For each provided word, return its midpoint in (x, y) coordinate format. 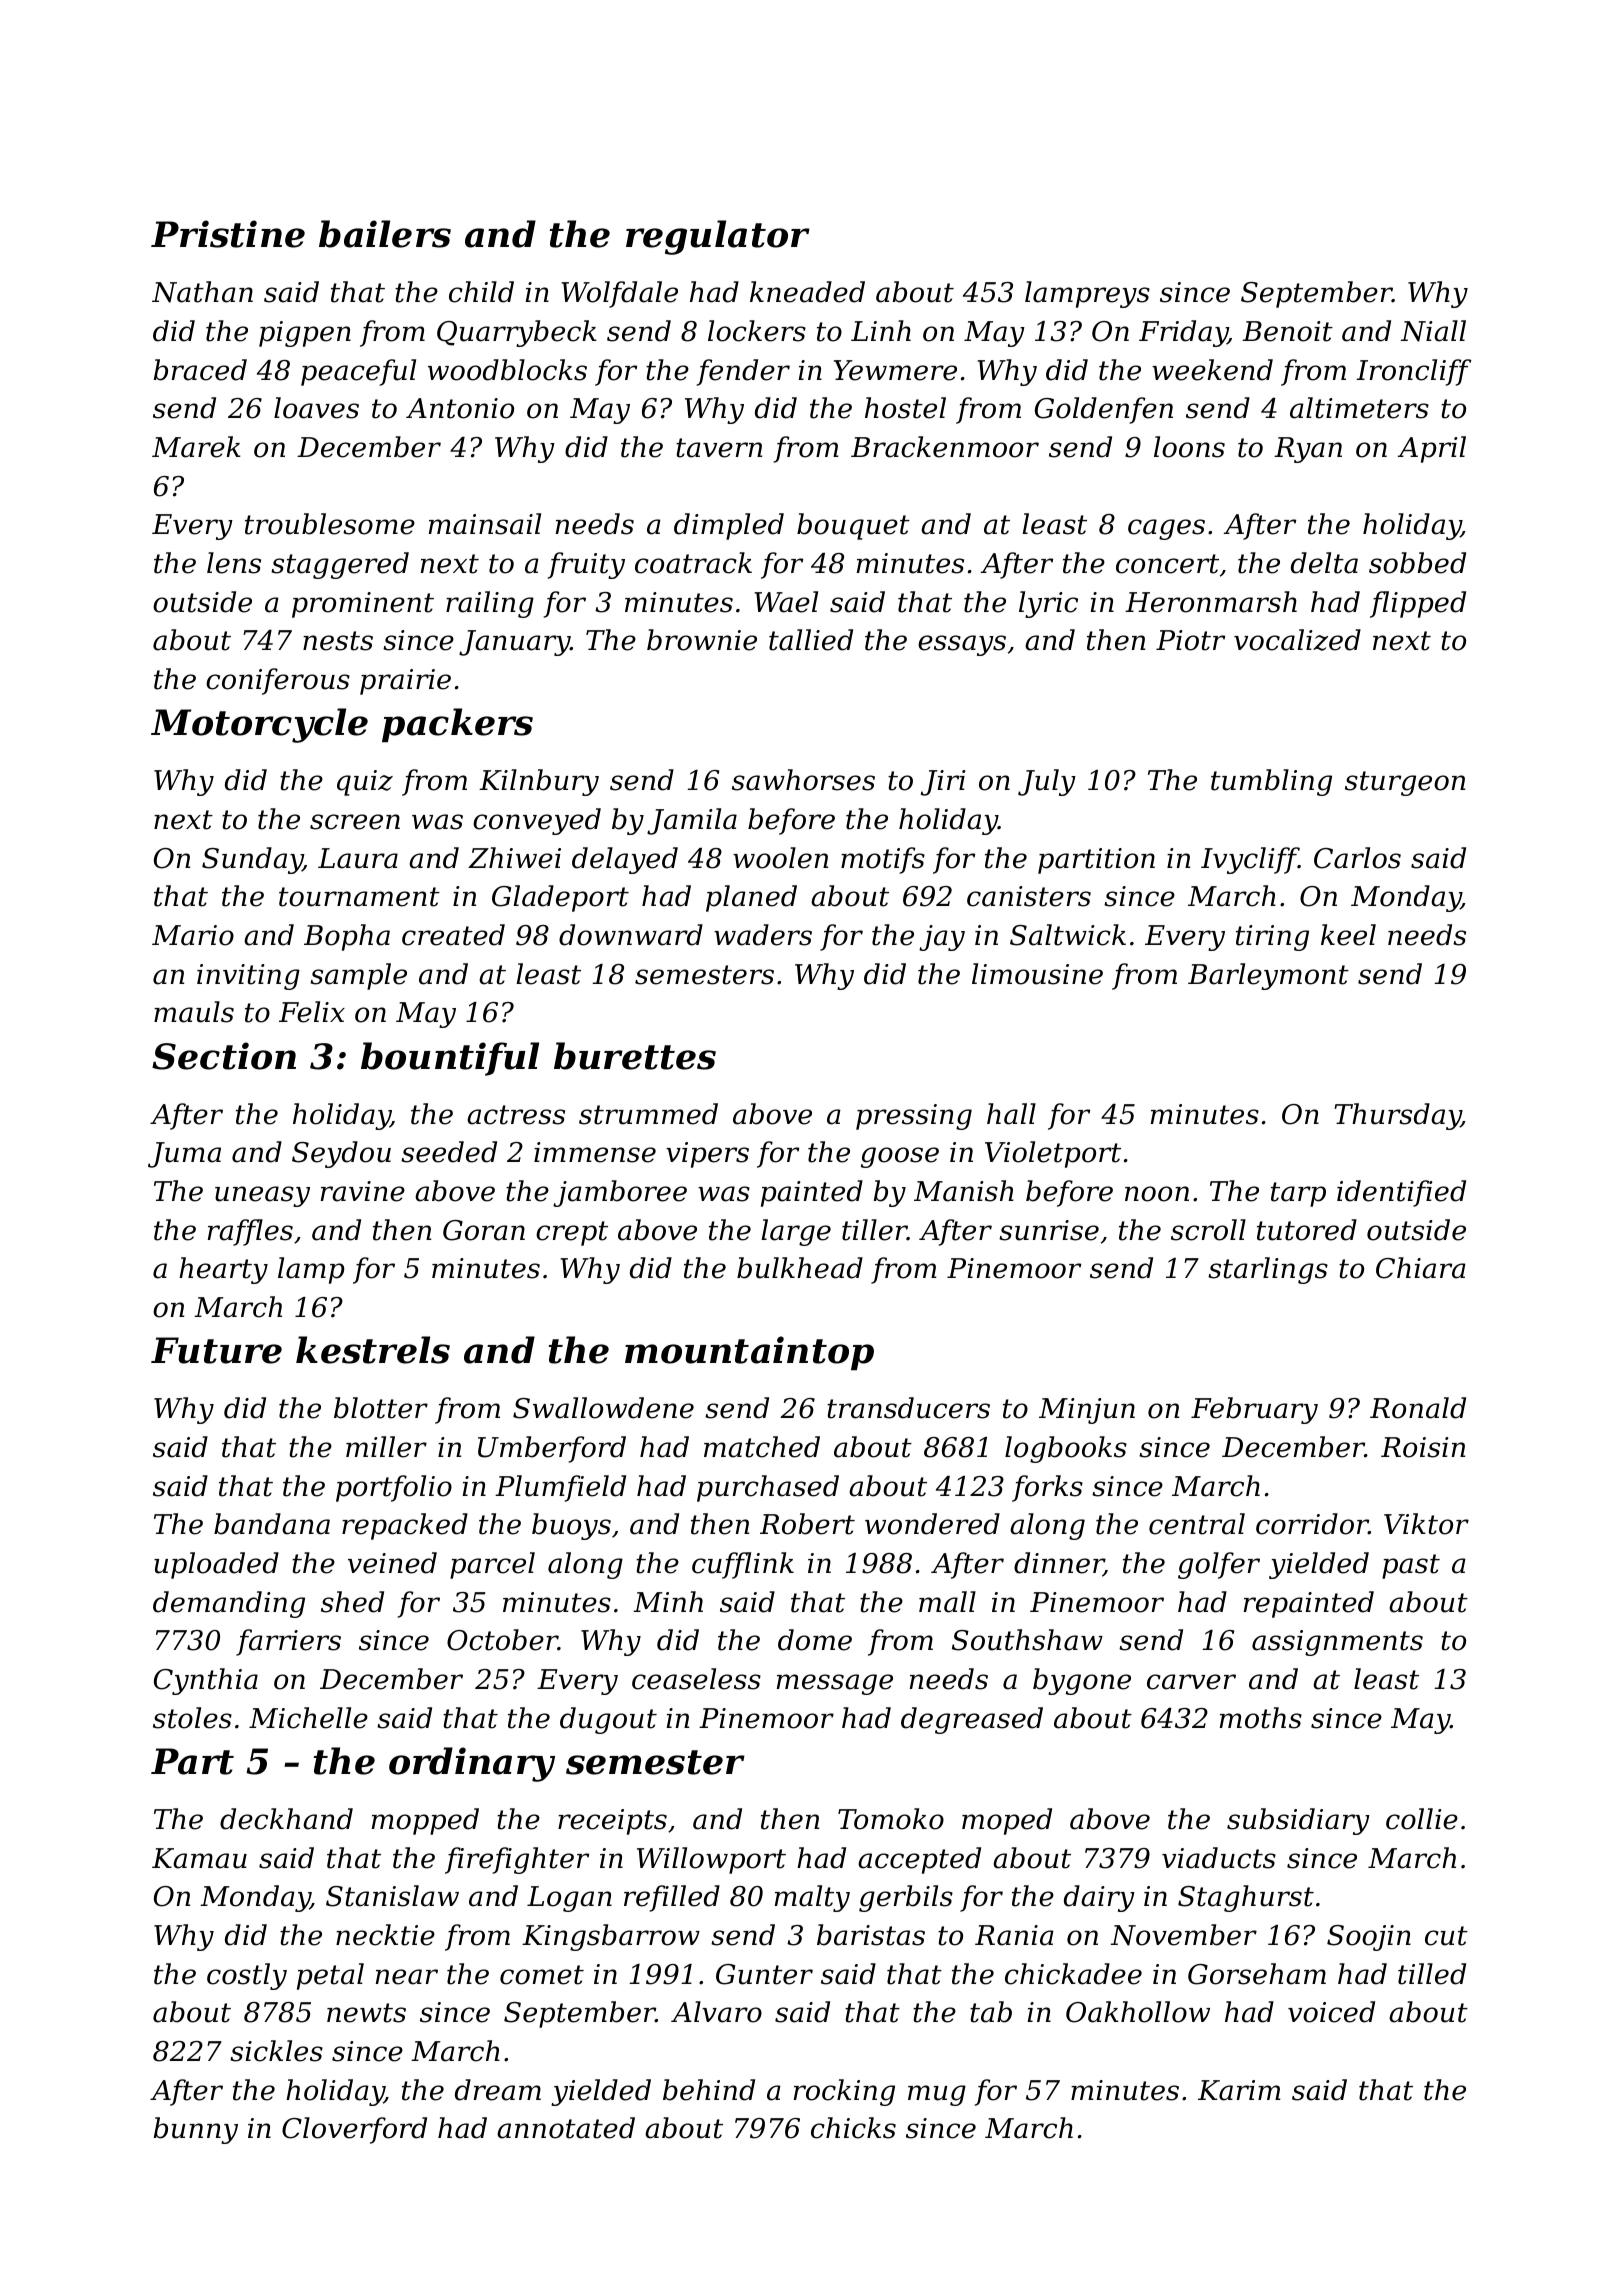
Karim (1239, 2090)
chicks (853, 2128)
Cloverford (354, 2130)
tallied (811, 640)
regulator (718, 237)
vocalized (1297, 640)
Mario (193, 935)
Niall (1433, 331)
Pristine (228, 234)
